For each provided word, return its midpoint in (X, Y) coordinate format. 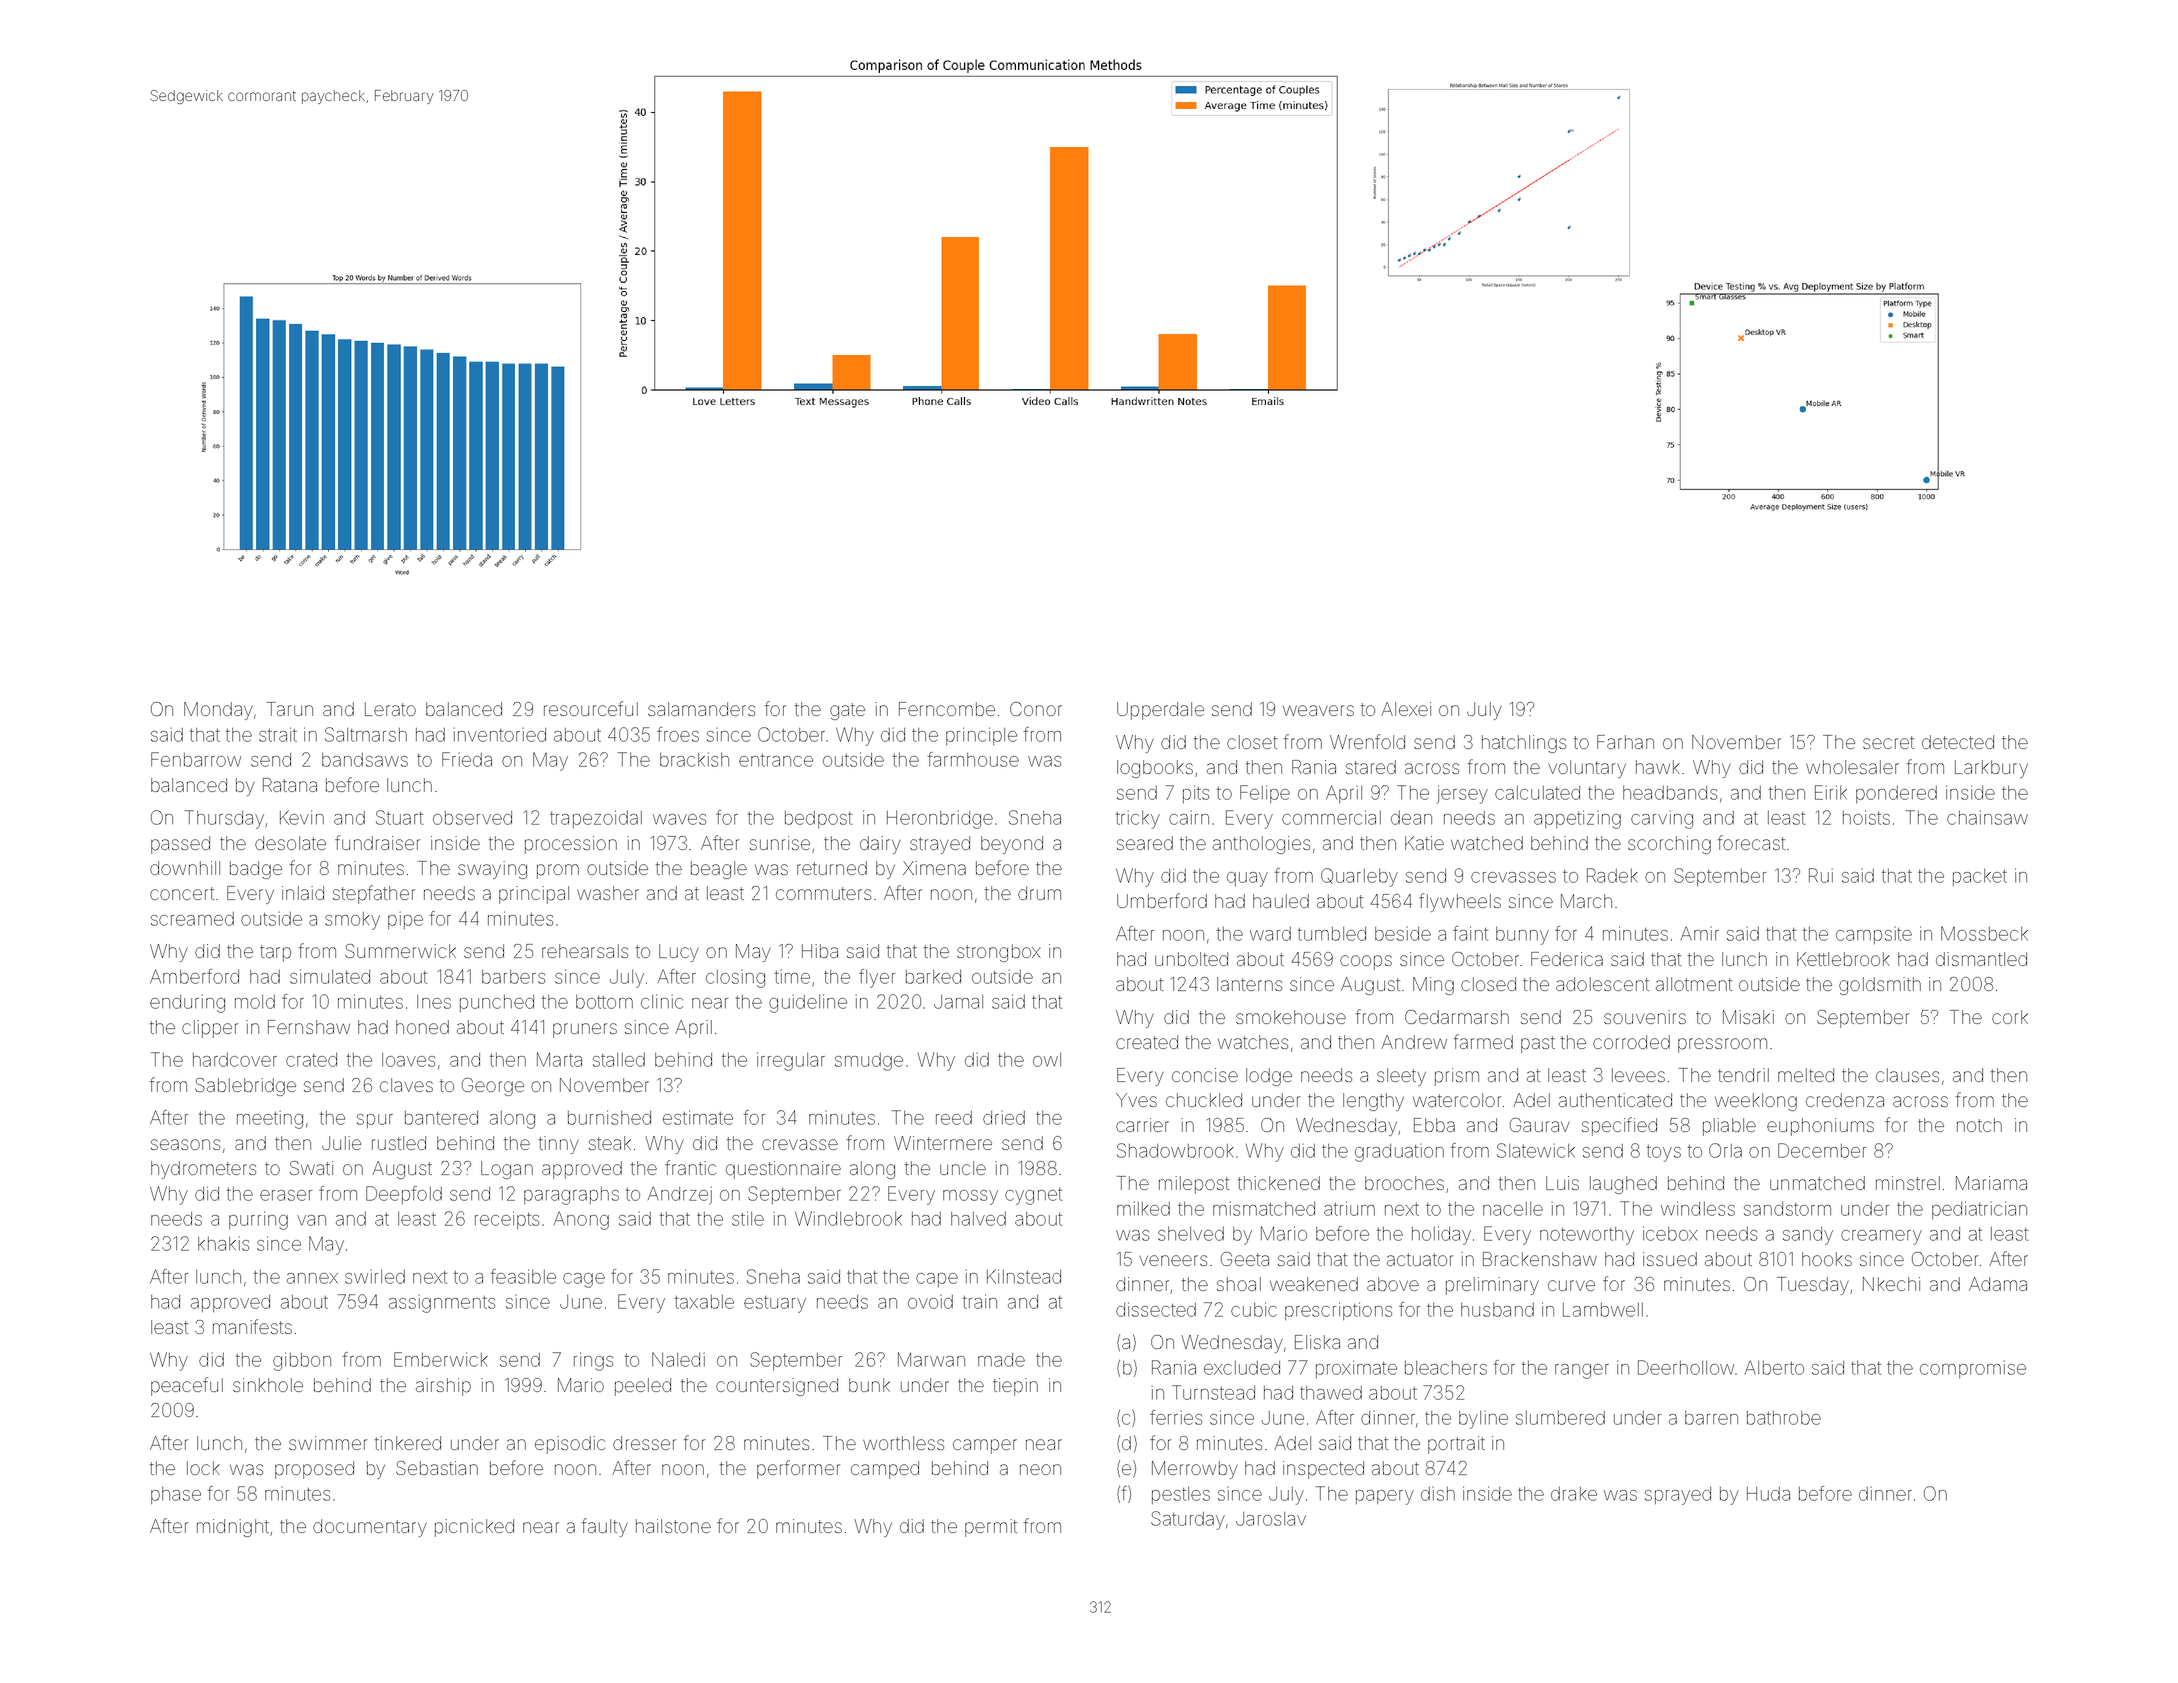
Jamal (958, 1002)
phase (176, 1495)
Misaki (1748, 1017)
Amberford (194, 976)
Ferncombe (947, 709)
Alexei (1406, 709)
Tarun (290, 709)
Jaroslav (1271, 1519)
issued (1670, 1259)
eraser (286, 1195)
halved (978, 1219)
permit (991, 1528)
